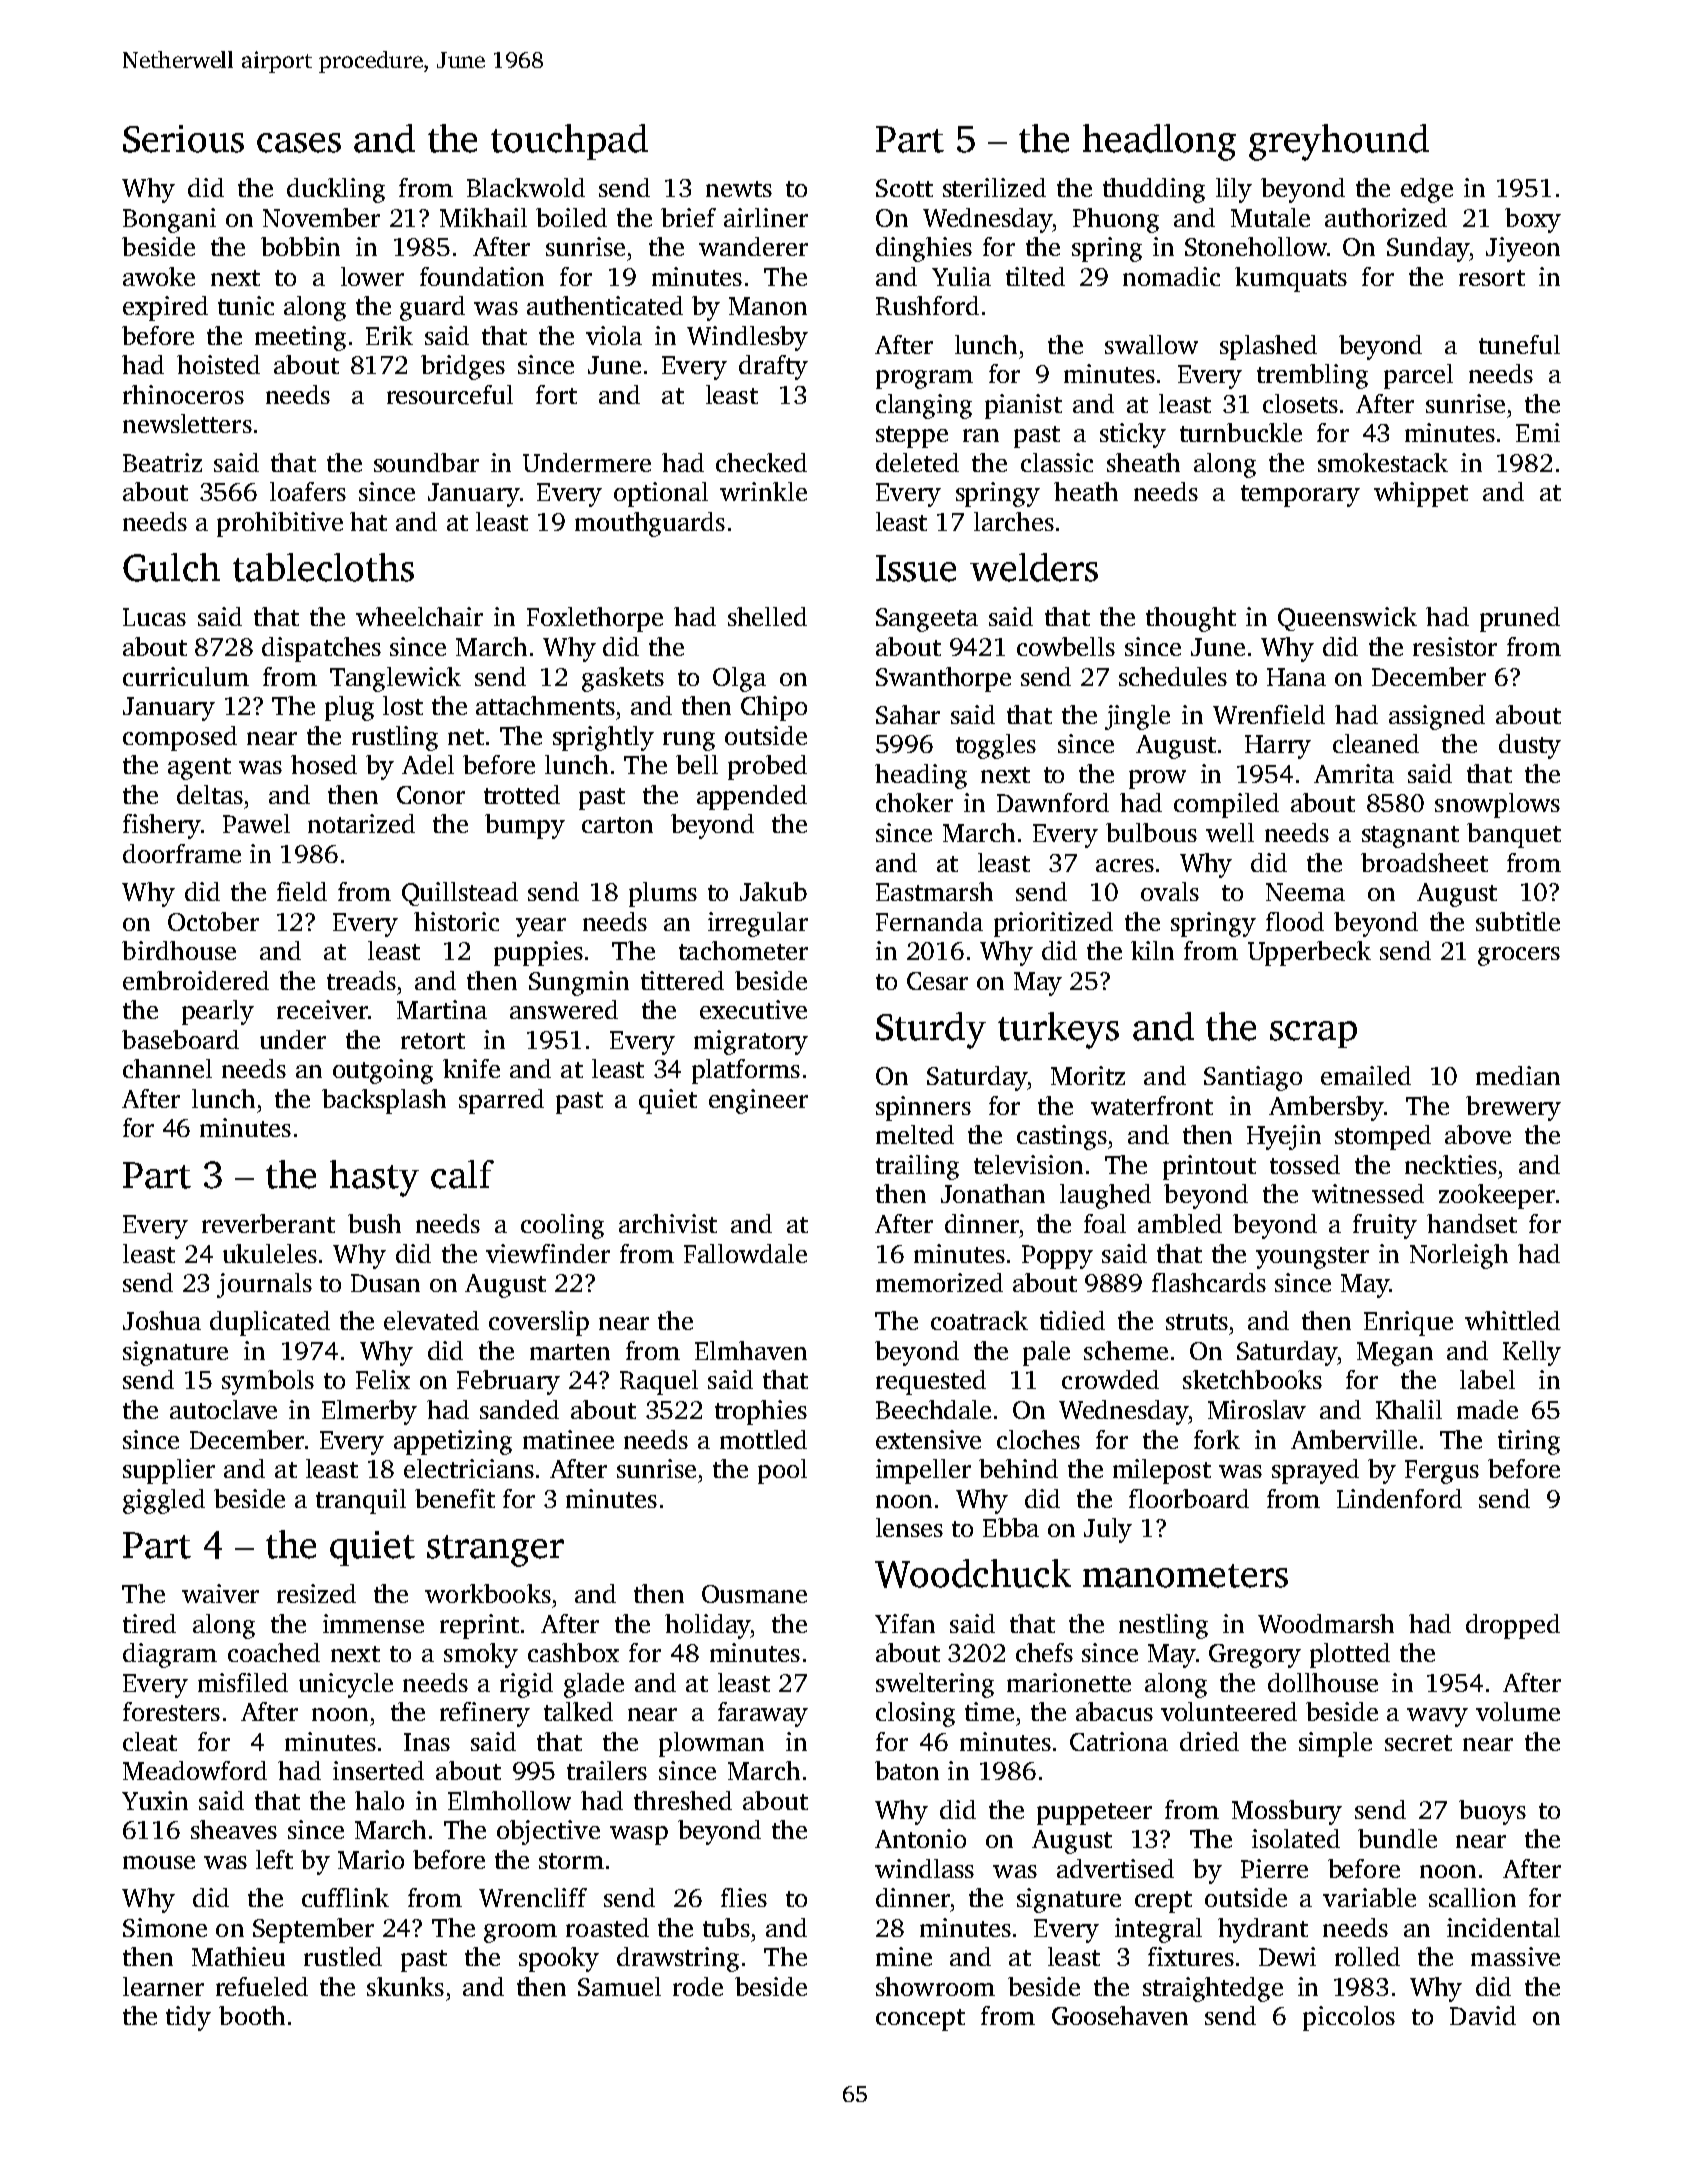  Describe the element at coordinates (707, 1626) in the screenshot. I see `holiday` at that location.
